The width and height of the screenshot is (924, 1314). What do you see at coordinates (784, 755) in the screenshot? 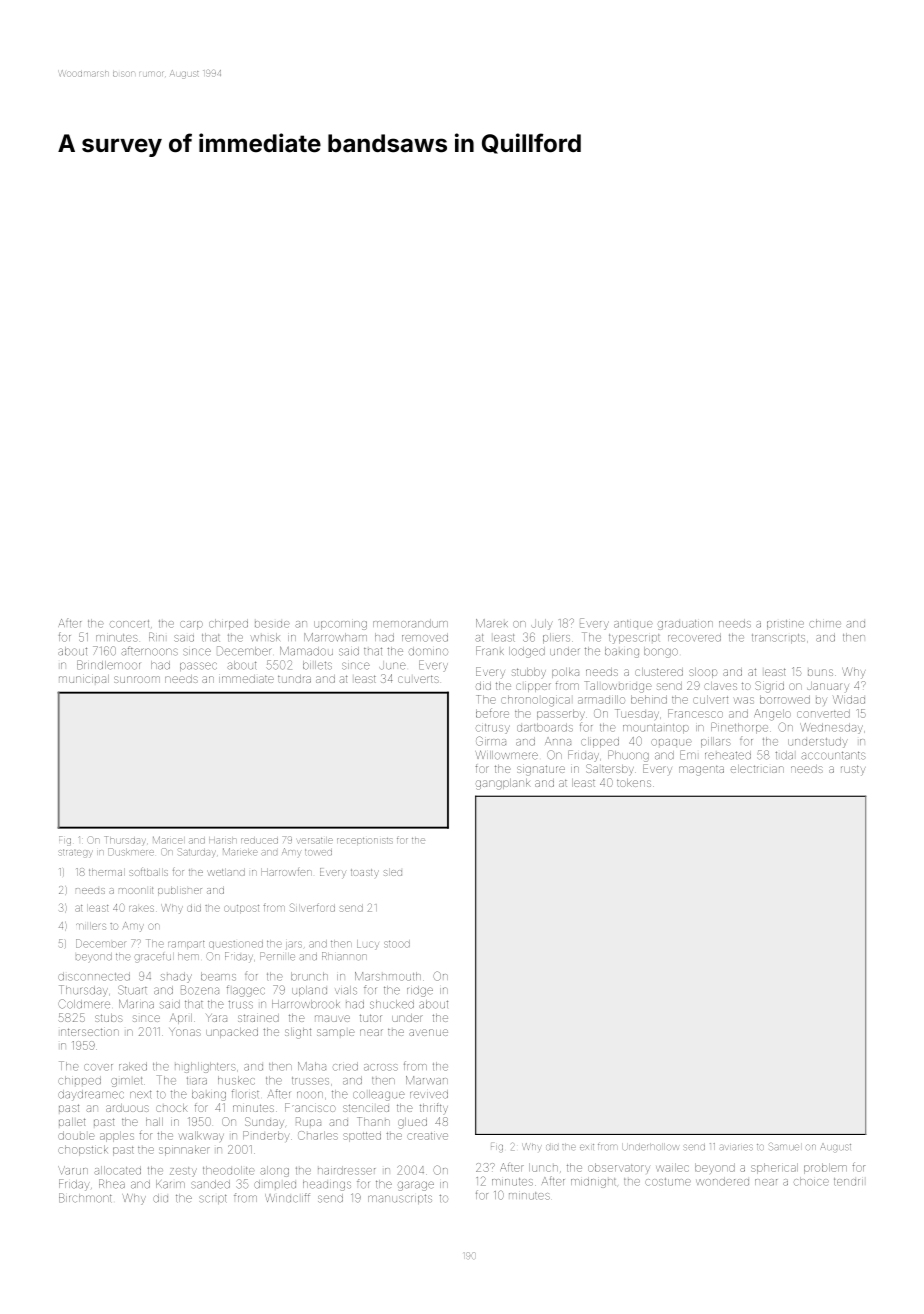
I see `tidal` at bounding box center [784, 755].
